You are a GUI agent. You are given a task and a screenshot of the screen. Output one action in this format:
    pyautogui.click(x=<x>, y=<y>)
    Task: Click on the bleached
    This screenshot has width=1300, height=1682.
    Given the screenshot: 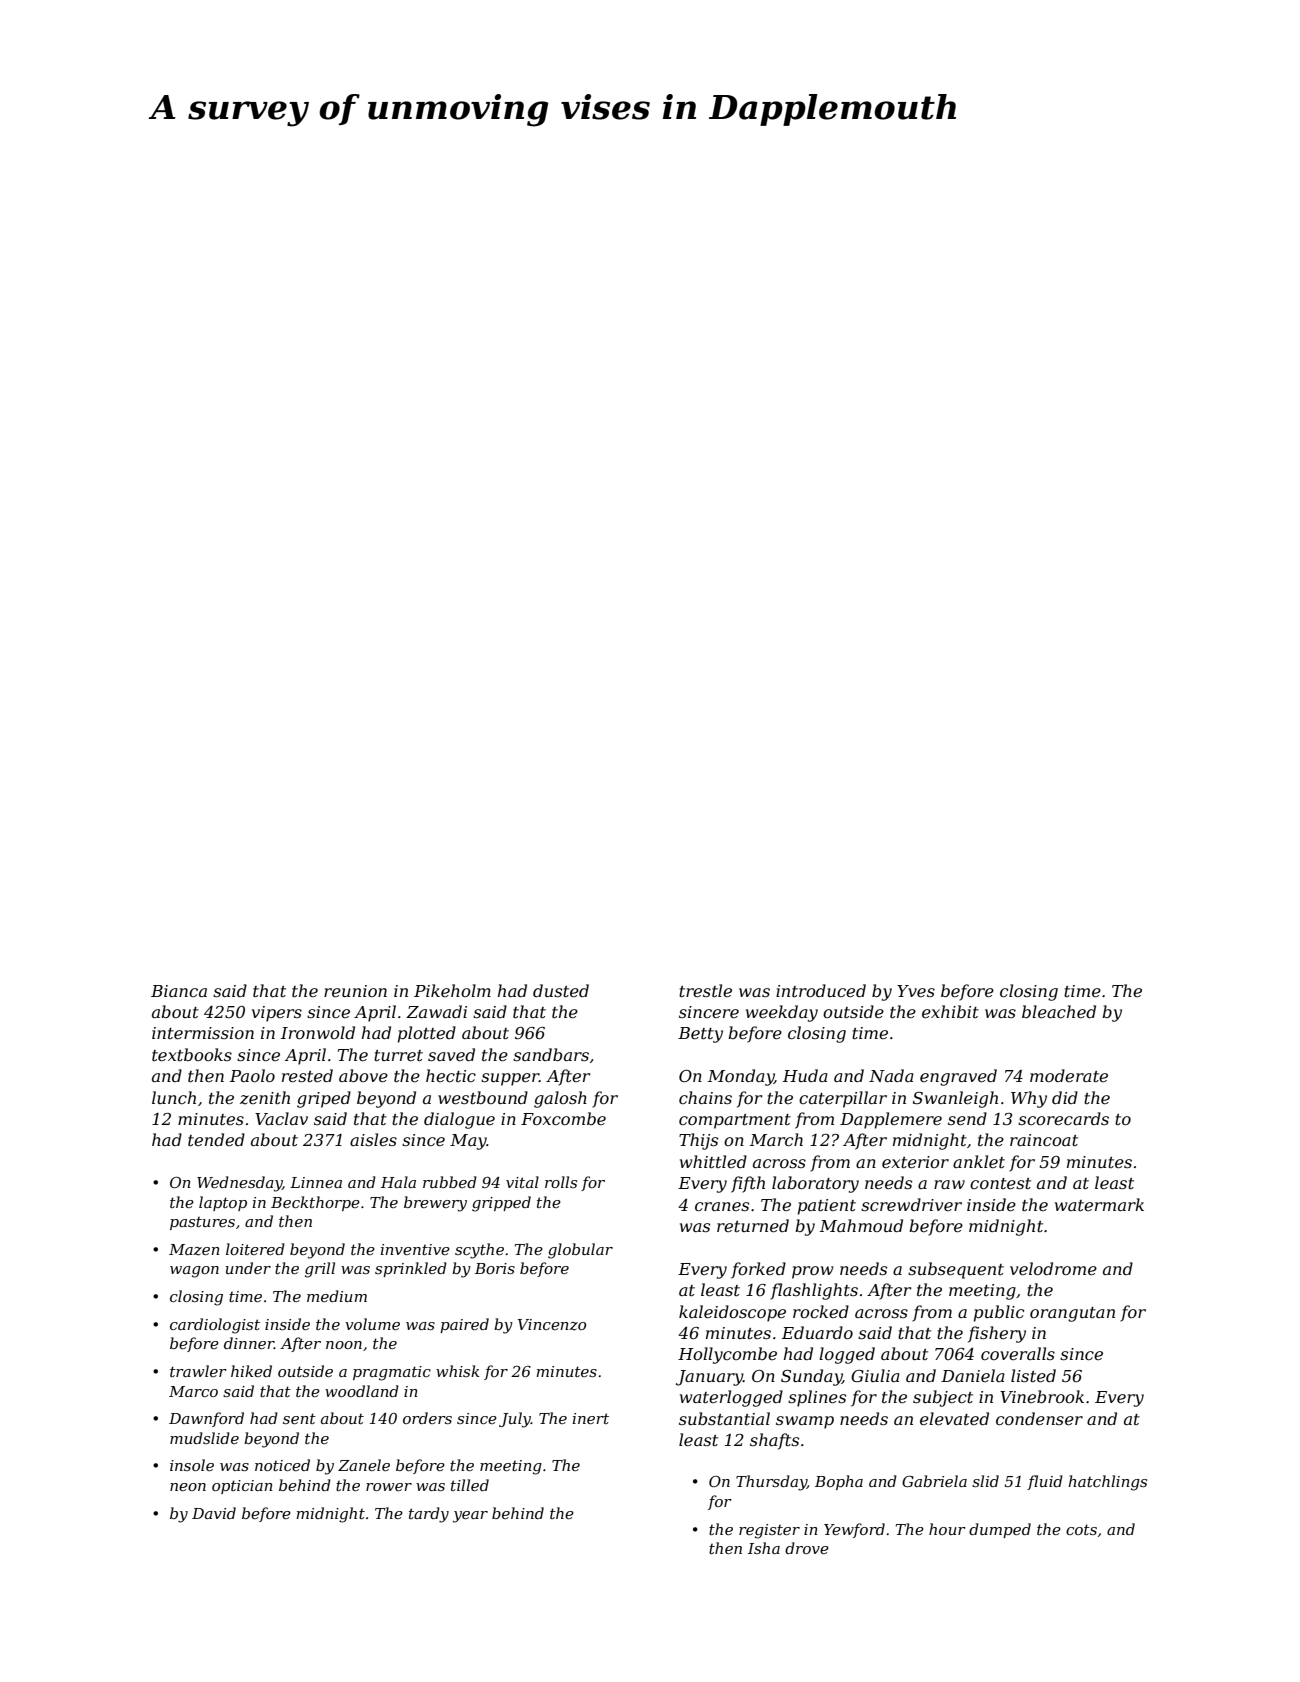 What is the action you would take?
    pyautogui.click(x=1059, y=1011)
